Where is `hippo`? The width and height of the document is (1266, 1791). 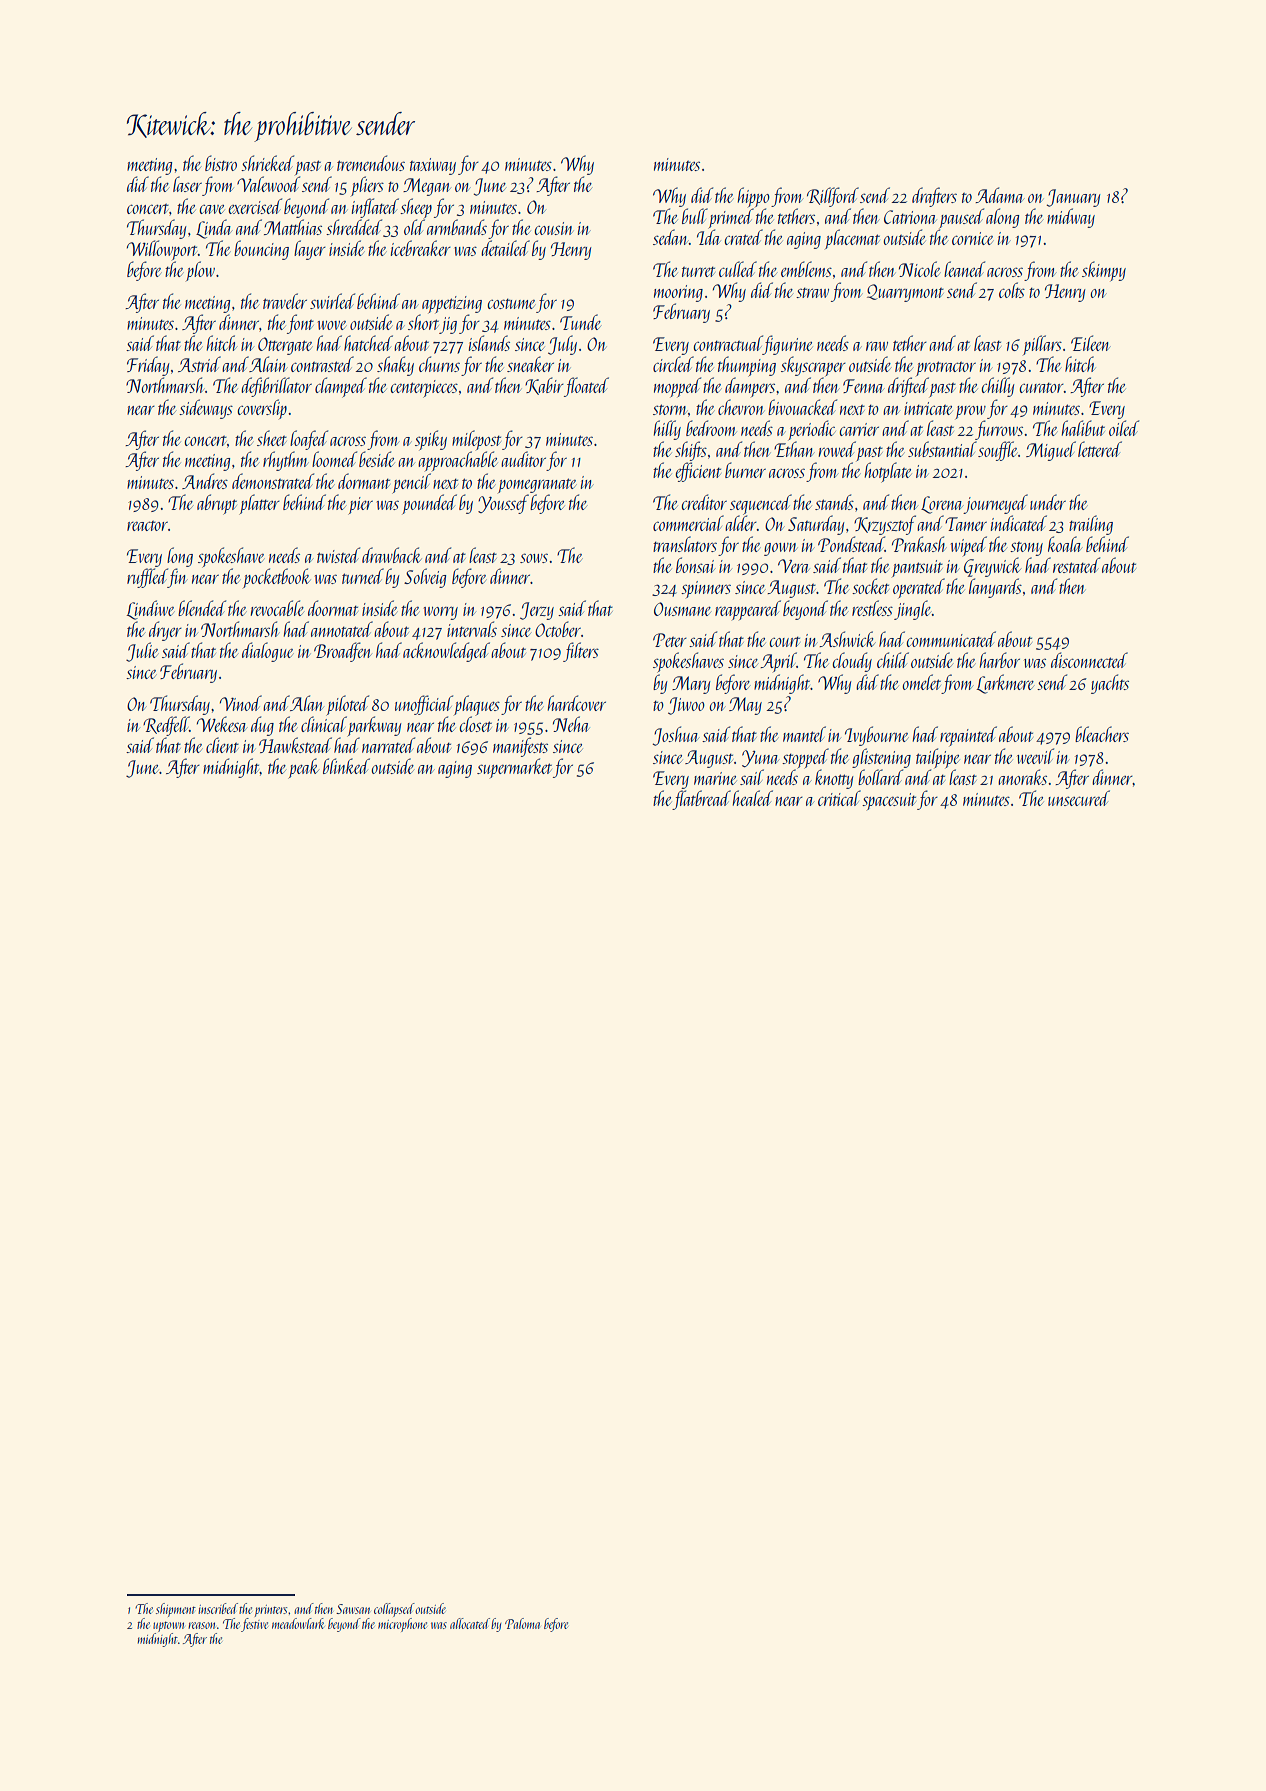 hippo is located at coordinates (754, 197).
